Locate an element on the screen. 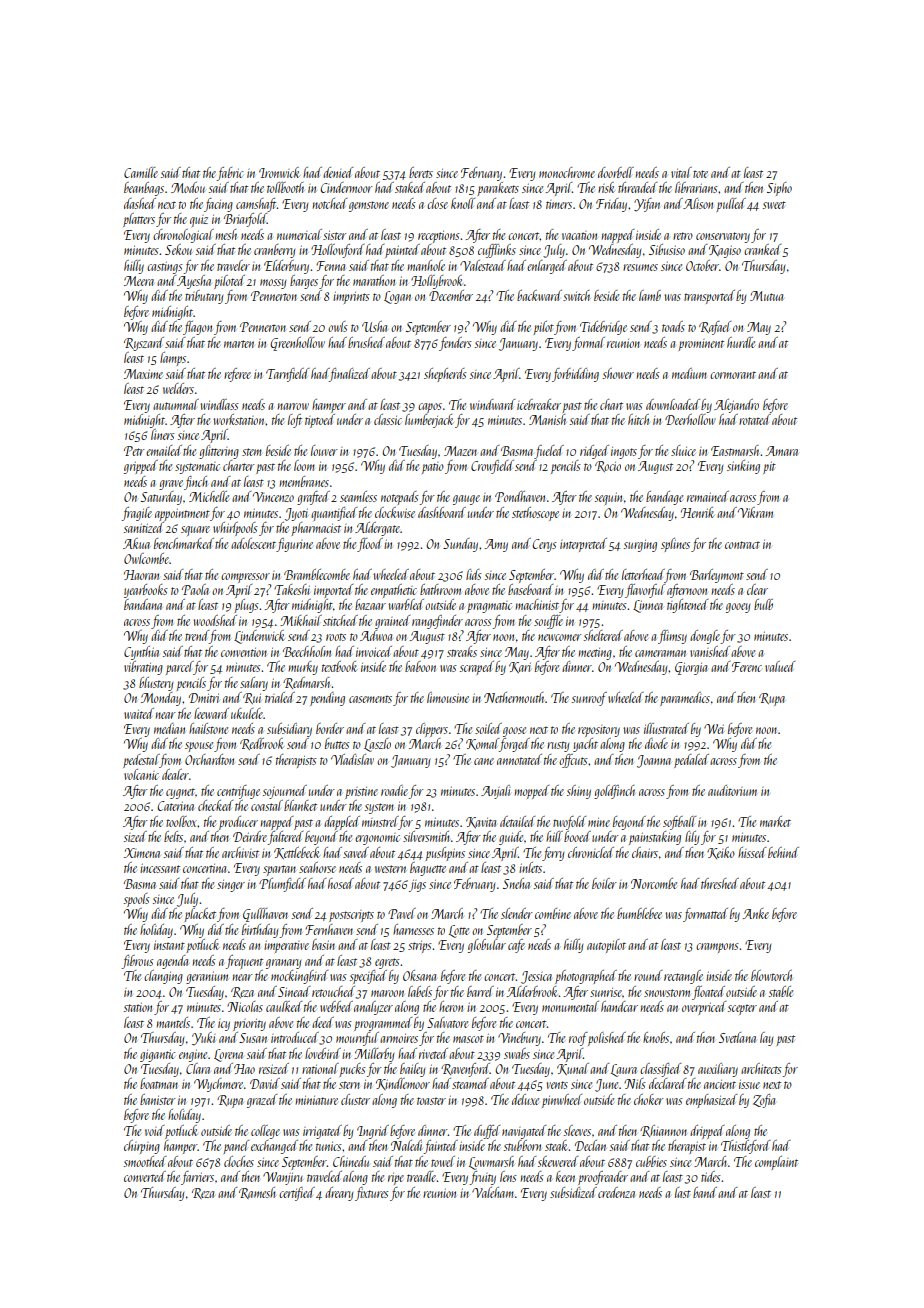  hosed is located at coordinates (341, 883).
